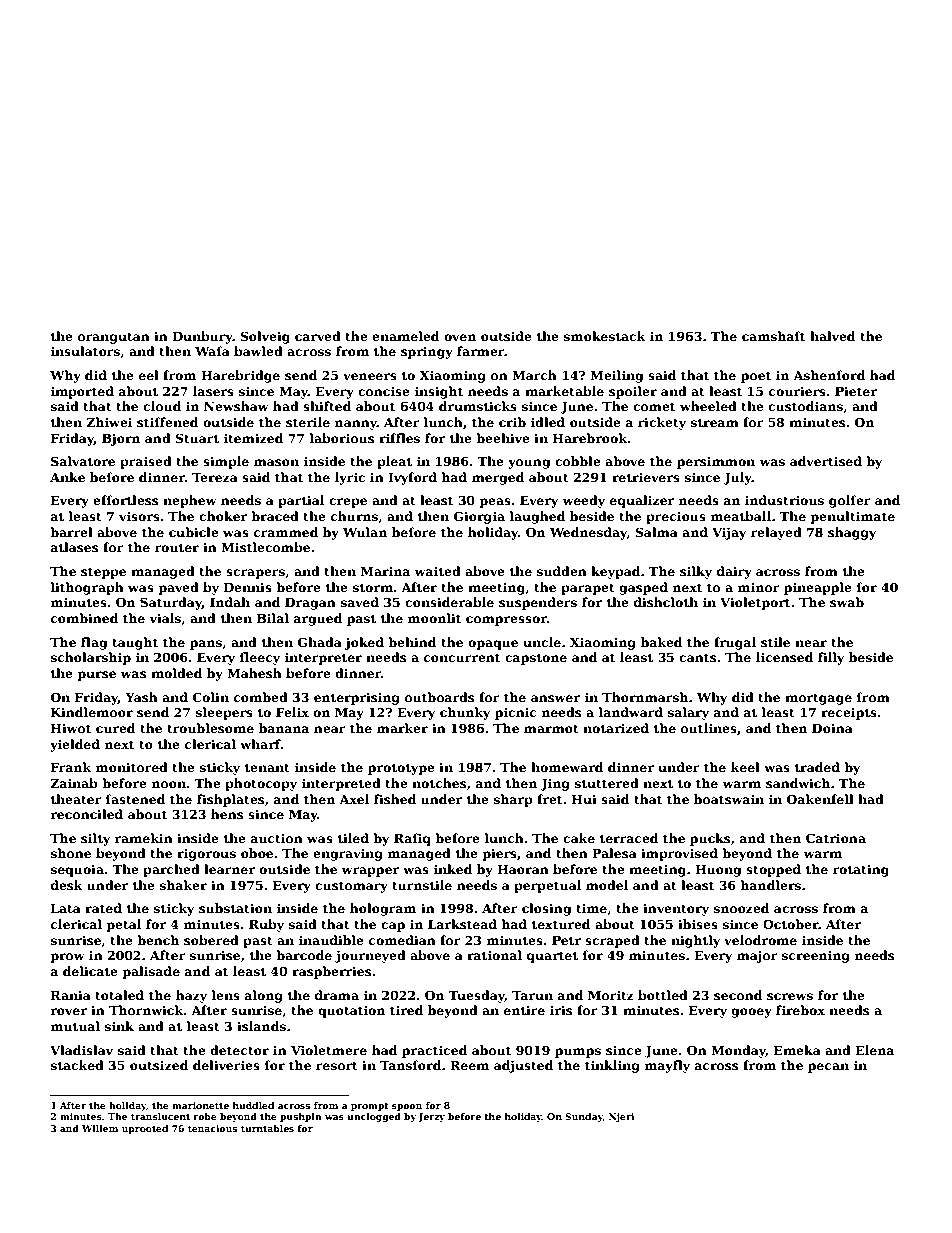  What do you see at coordinates (254, 673) in the screenshot?
I see `Mahesh` at bounding box center [254, 673].
